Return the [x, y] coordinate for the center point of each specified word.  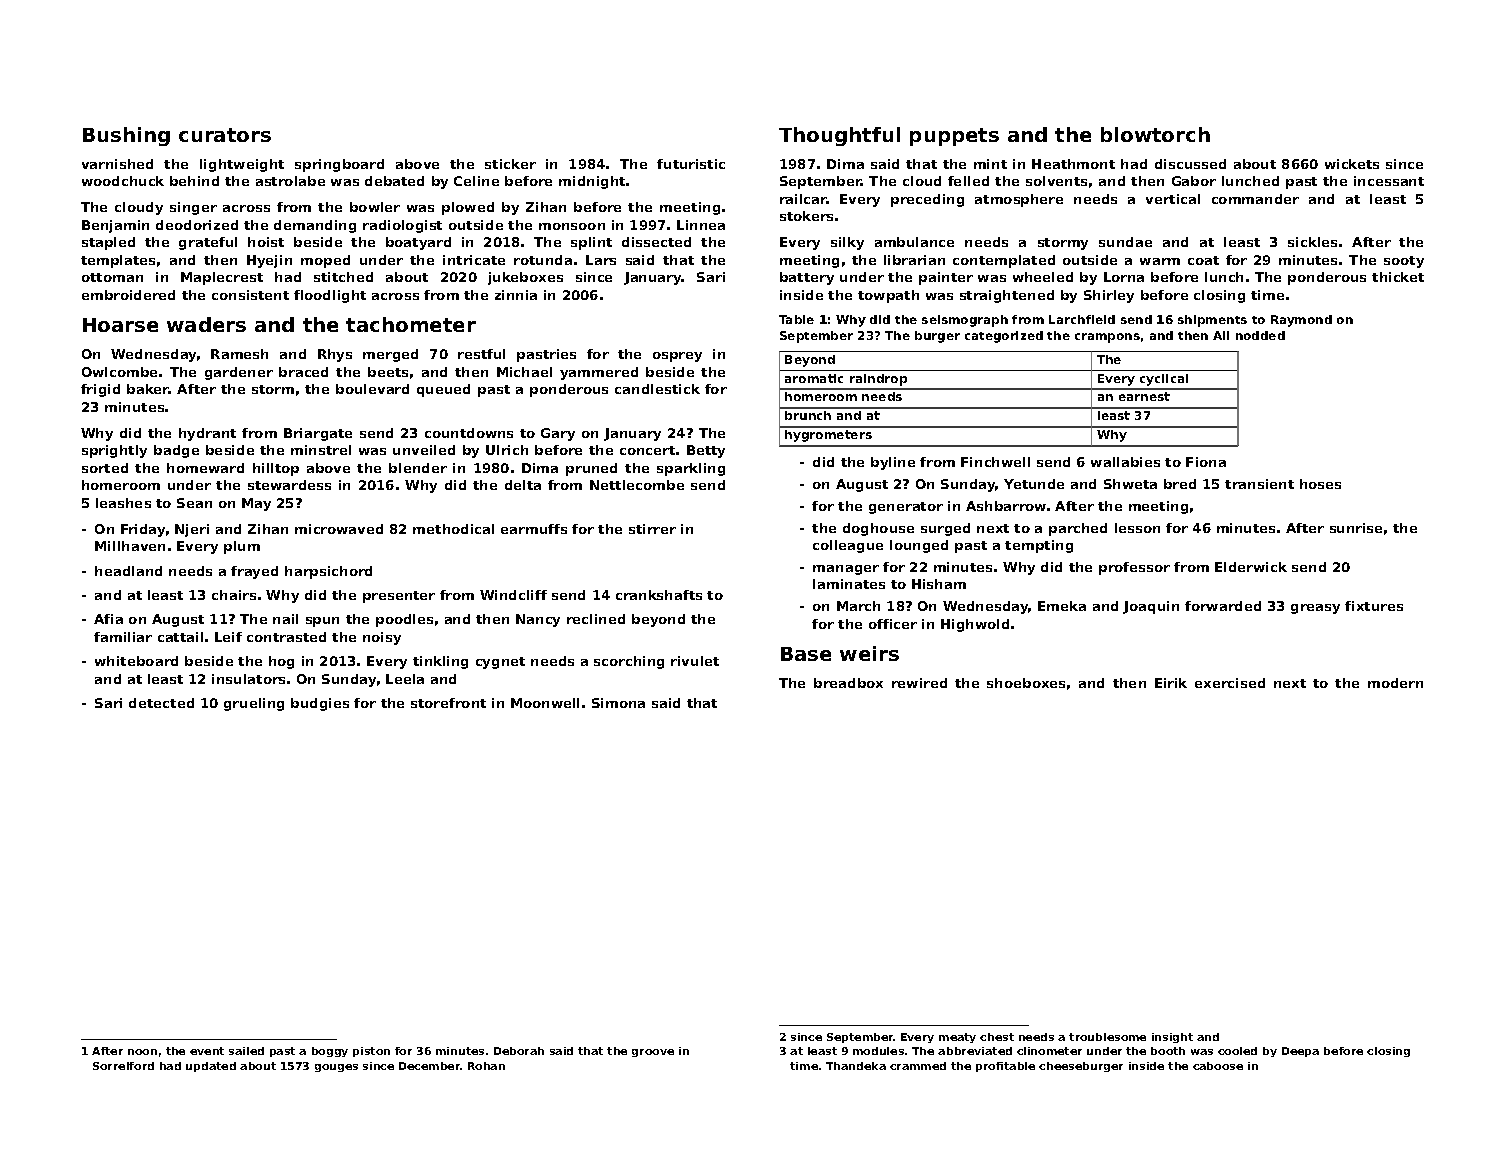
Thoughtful [839, 136]
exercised [1230, 683]
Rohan [486, 1066]
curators [225, 135]
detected [161, 703]
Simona [618, 703]
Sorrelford [123, 1066]
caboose [1218, 1066]
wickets [1352, 164]
